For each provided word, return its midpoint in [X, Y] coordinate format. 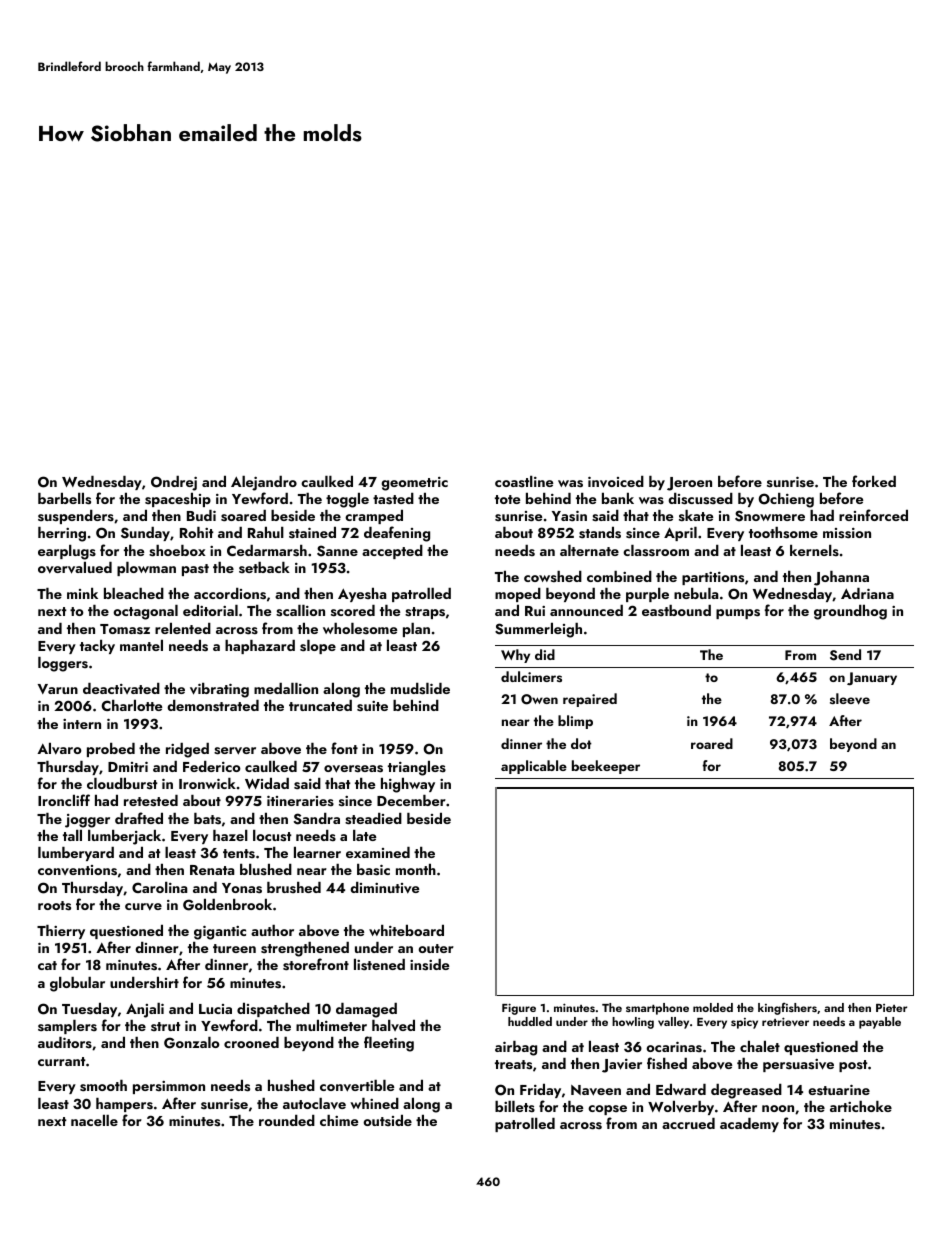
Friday [540, 1091]
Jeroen [689, 484]
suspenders [76, 517]
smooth [103, 1086]
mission [847, 533]
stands [600, 533]
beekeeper [606, 767]
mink [82, 593]
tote [507, 499]
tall [72, 835]
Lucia [215, 1009]
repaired [590, 700]
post [853, 1066]
